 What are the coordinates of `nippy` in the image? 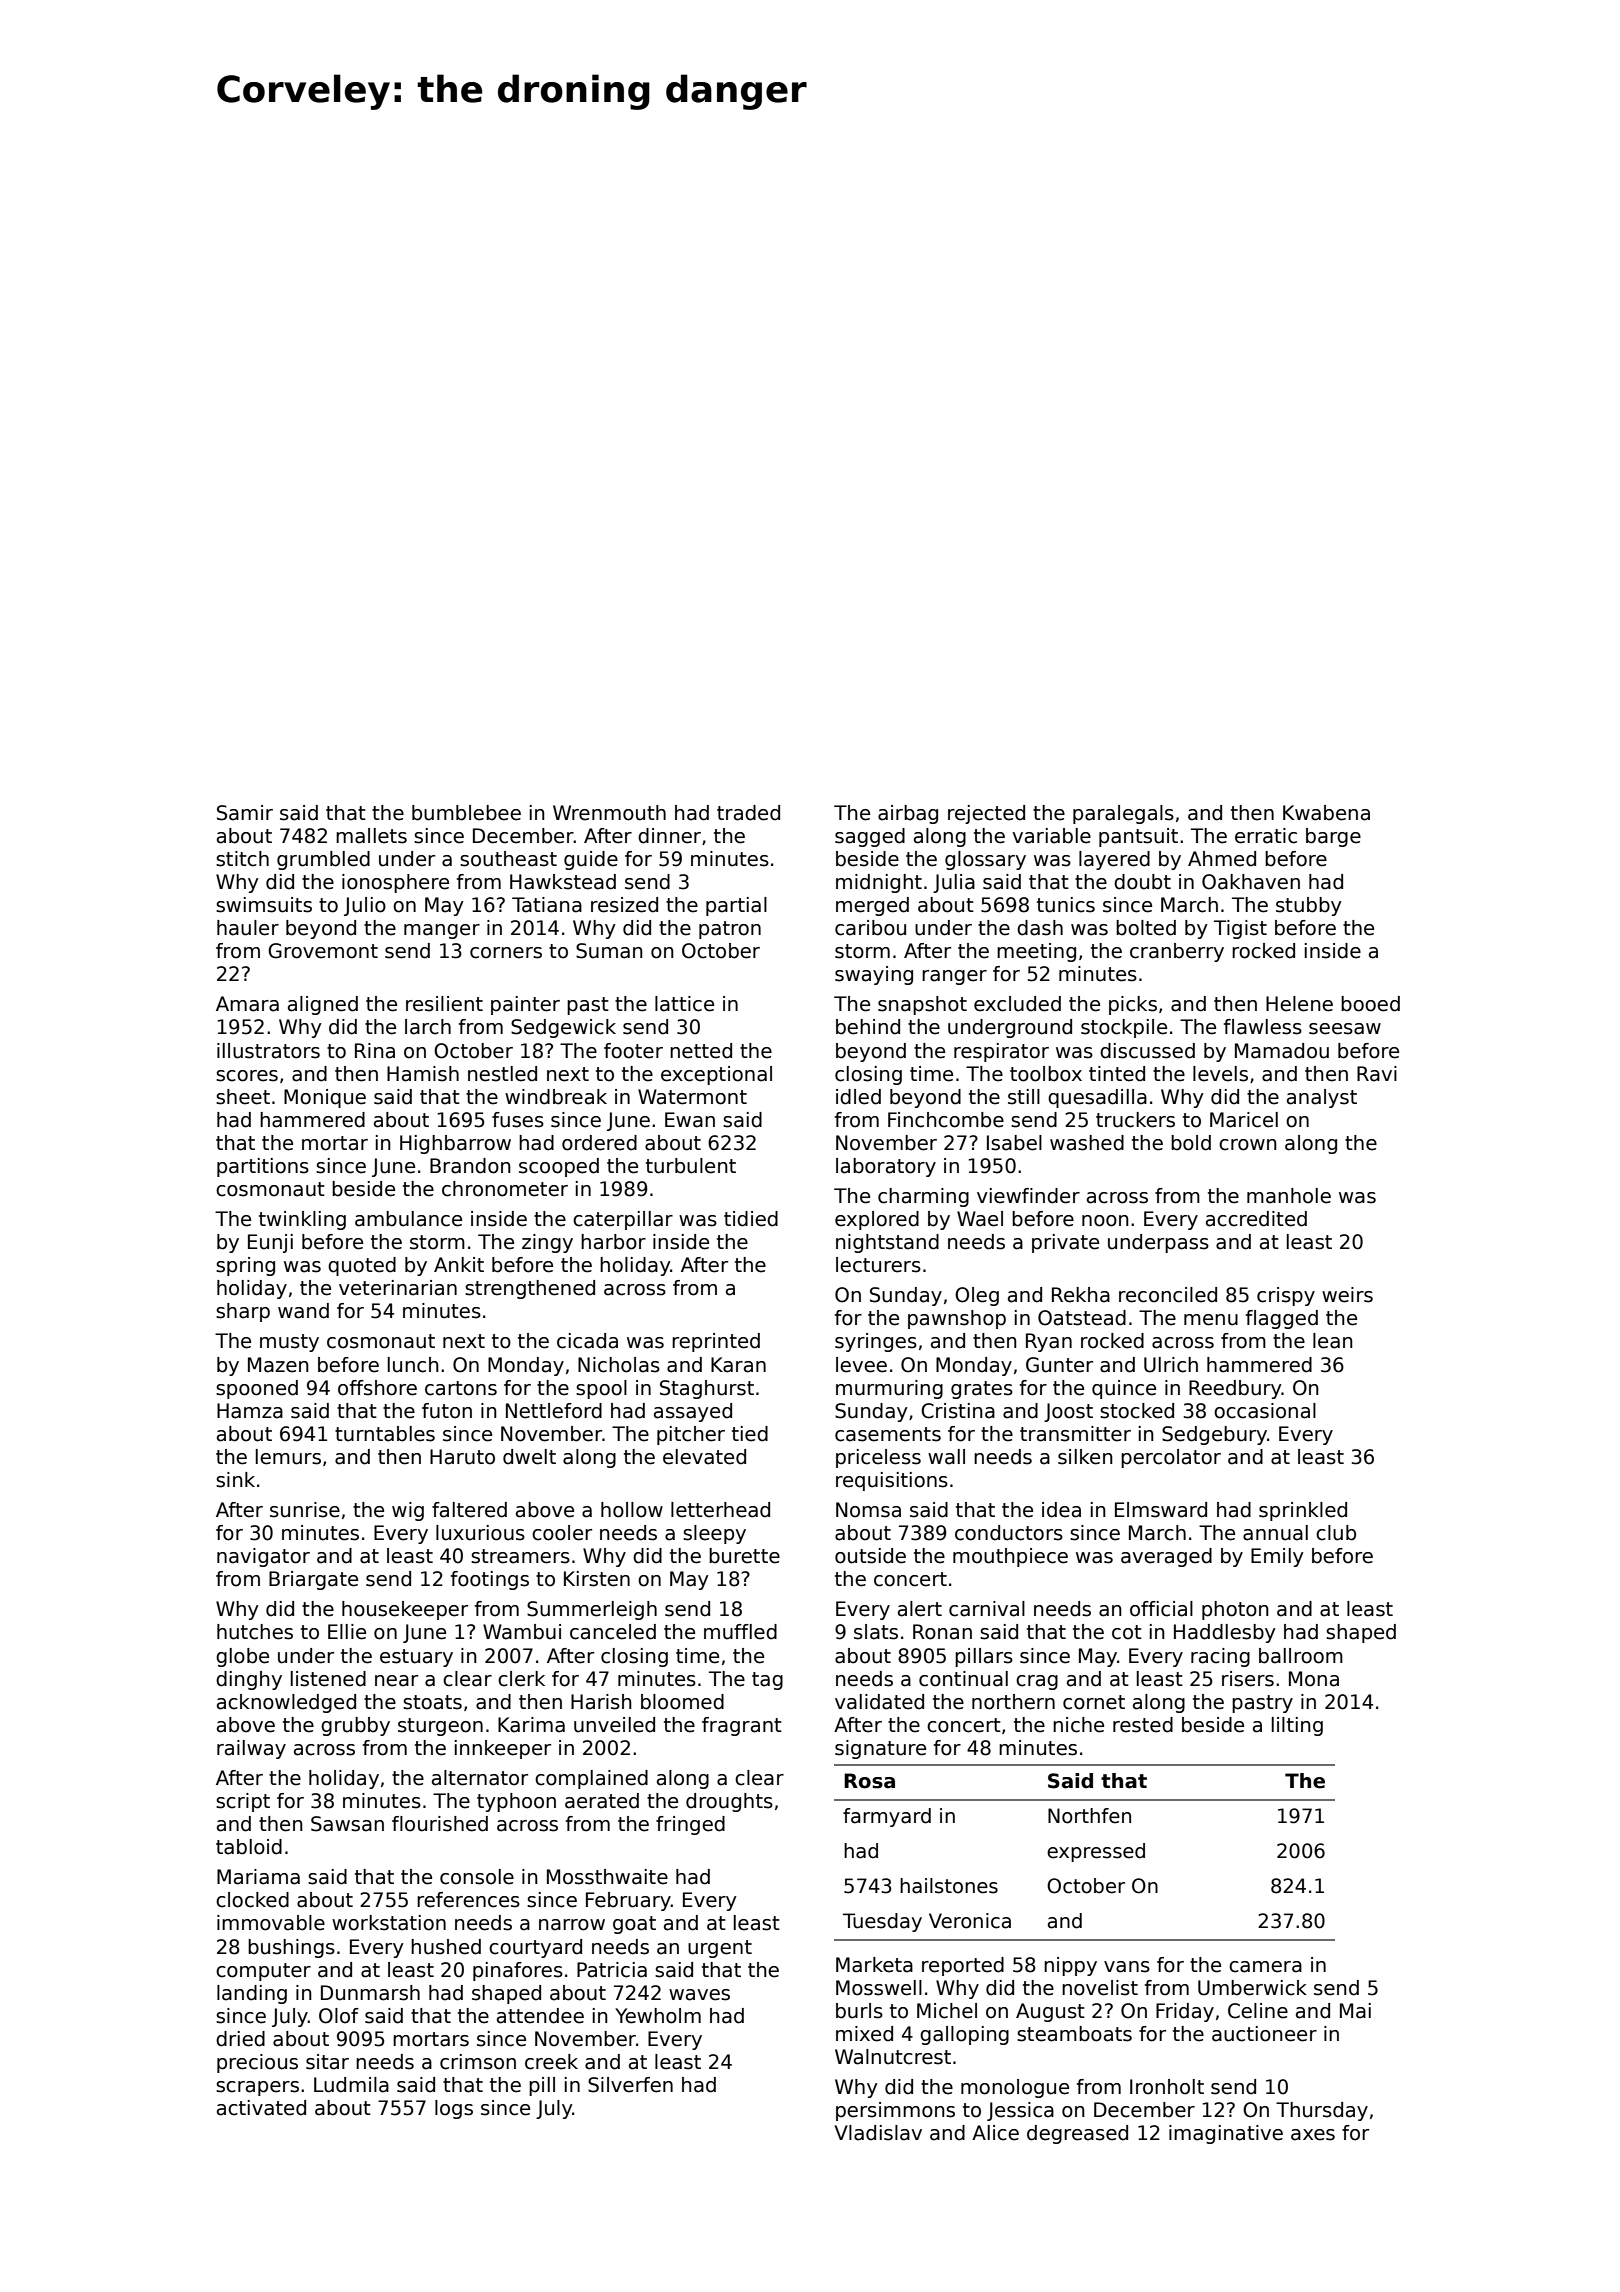 It's located at (1070, 1966).
